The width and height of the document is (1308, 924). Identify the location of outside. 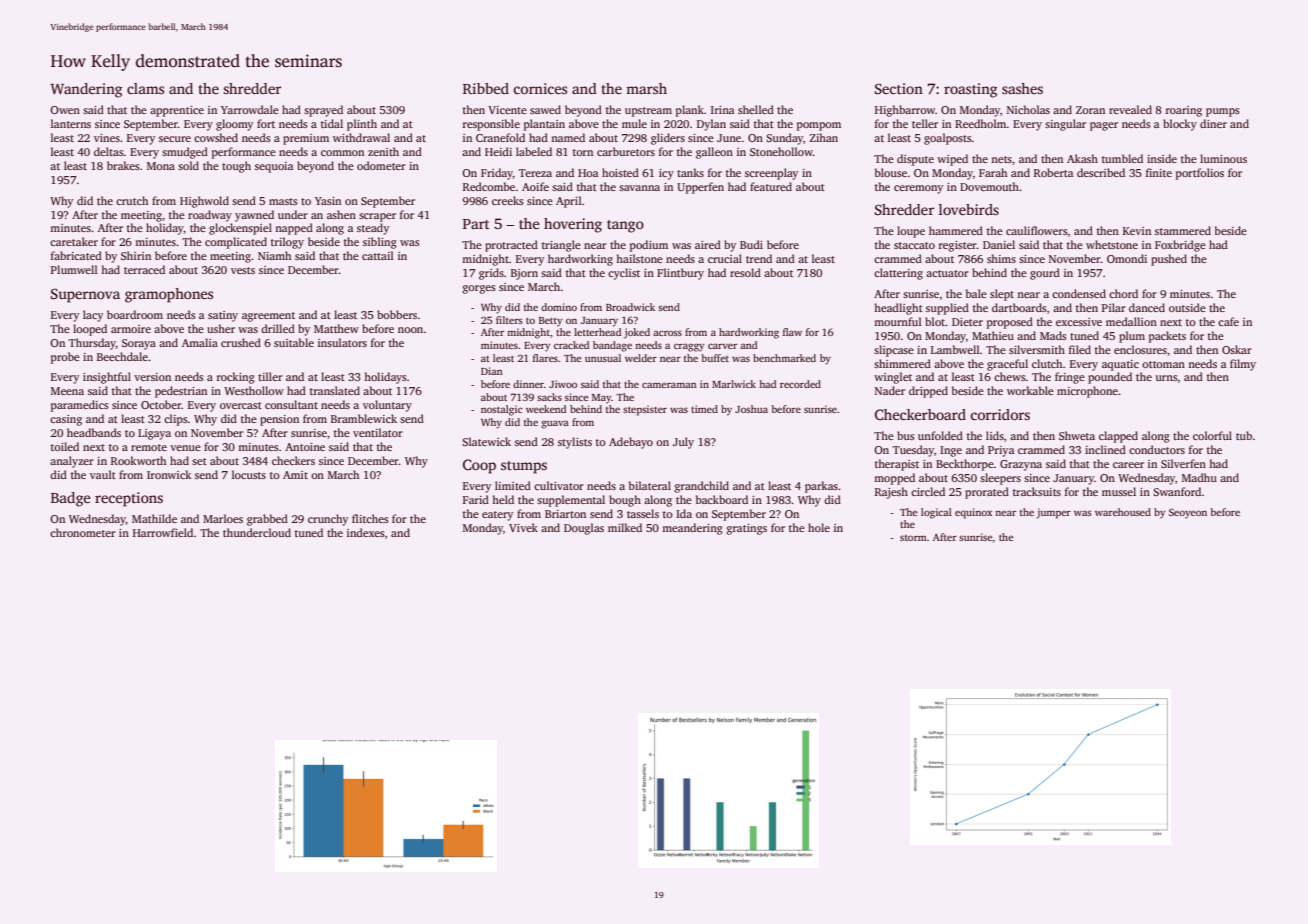
(1187, 307).
